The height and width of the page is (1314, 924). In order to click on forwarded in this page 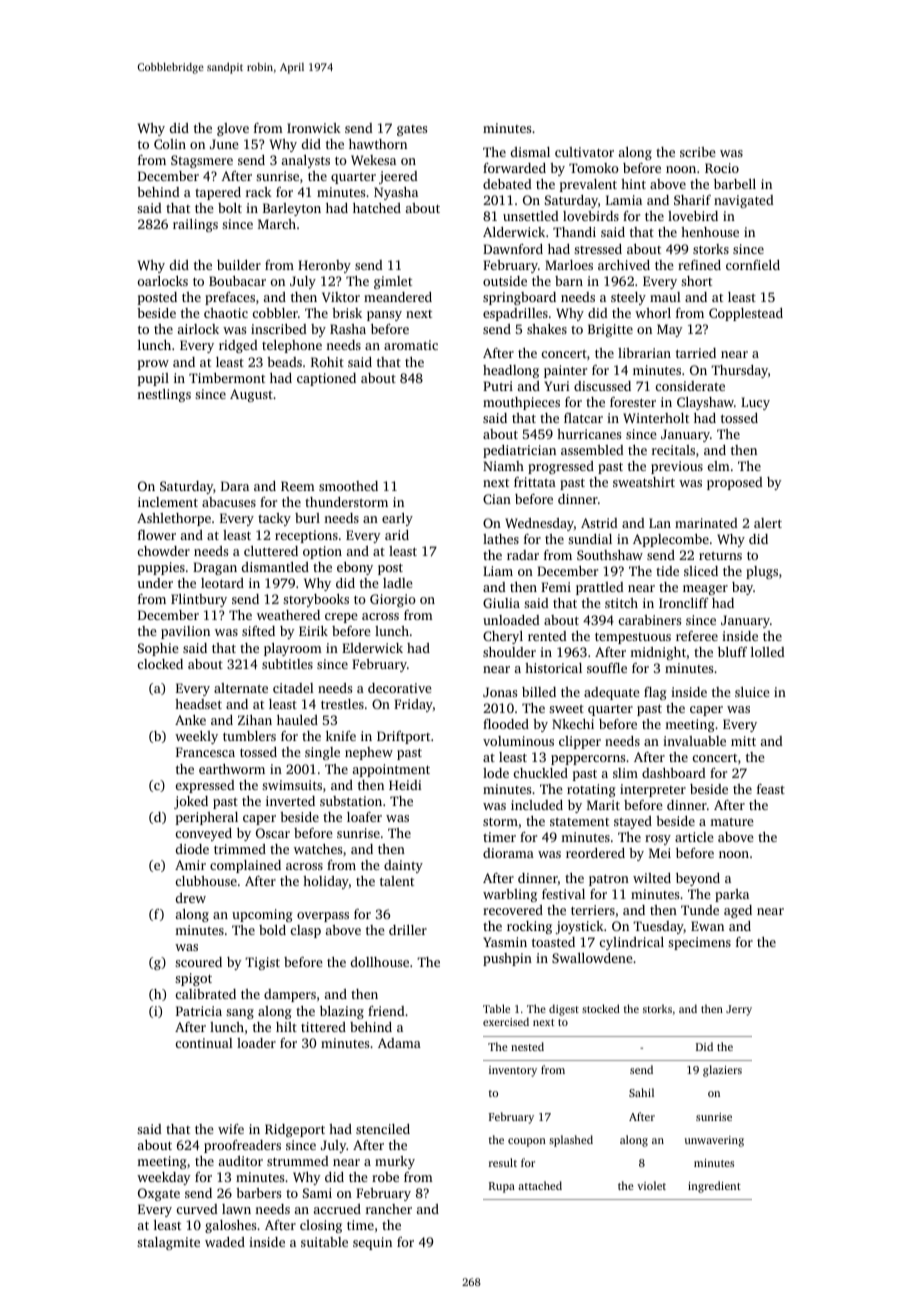, I will do `click(514, 168)`.
